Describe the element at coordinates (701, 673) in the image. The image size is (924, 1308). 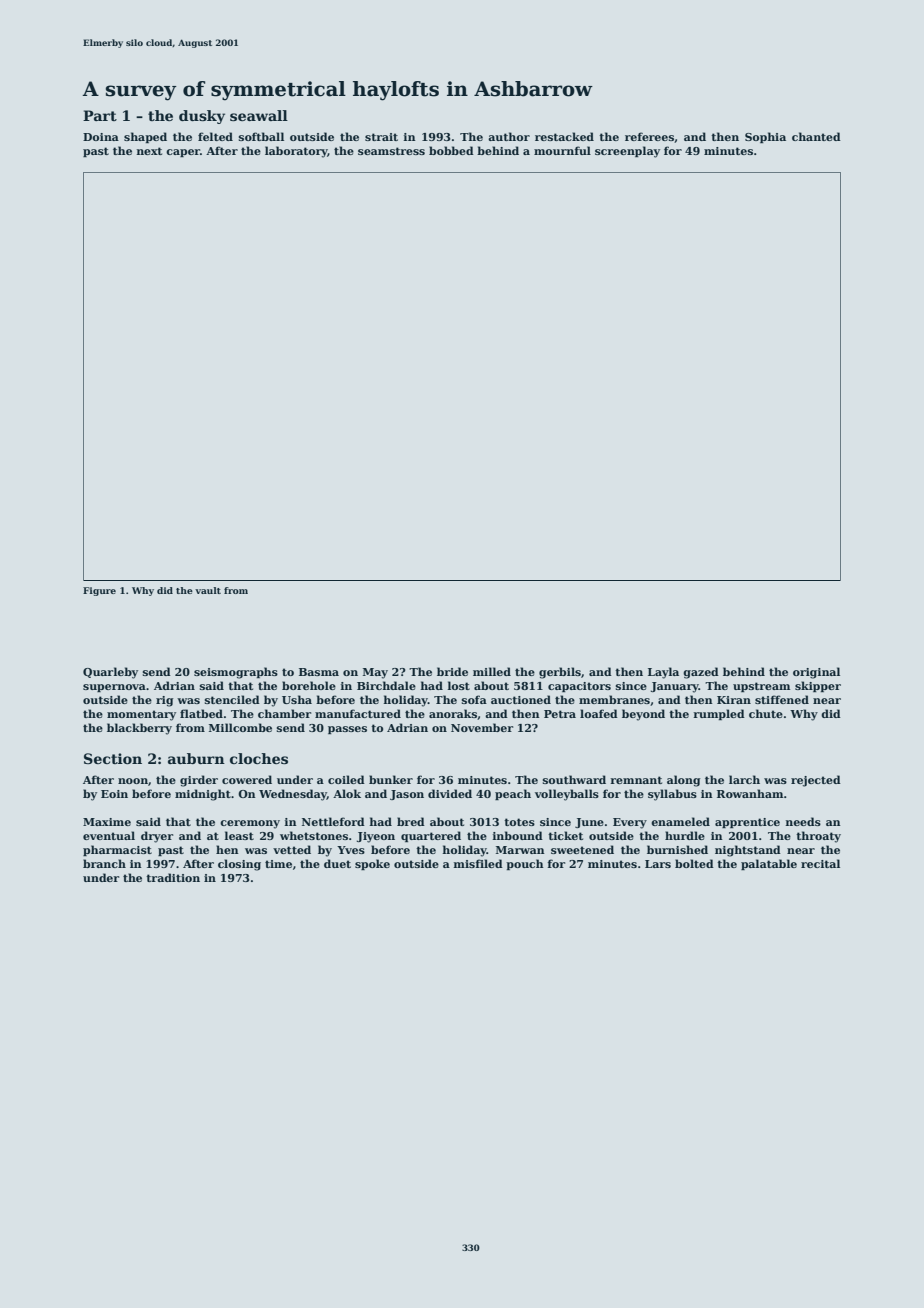
I see `gazed` at that location.
